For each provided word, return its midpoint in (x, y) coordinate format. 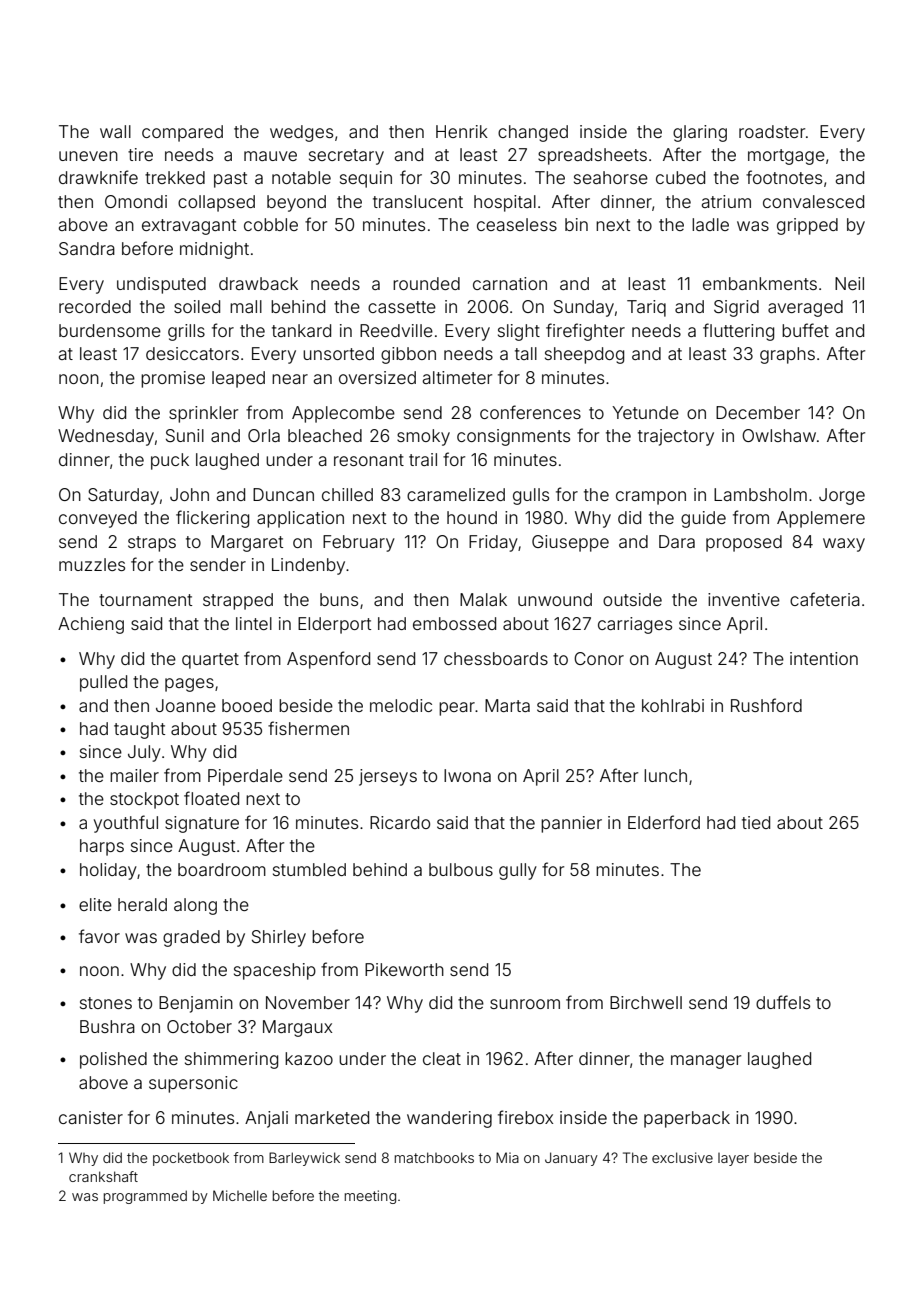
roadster (772, 131)
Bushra (107, 1026)
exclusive (682, 1157)
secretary (346, 157)
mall (246, 306)
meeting (370, 1197)
